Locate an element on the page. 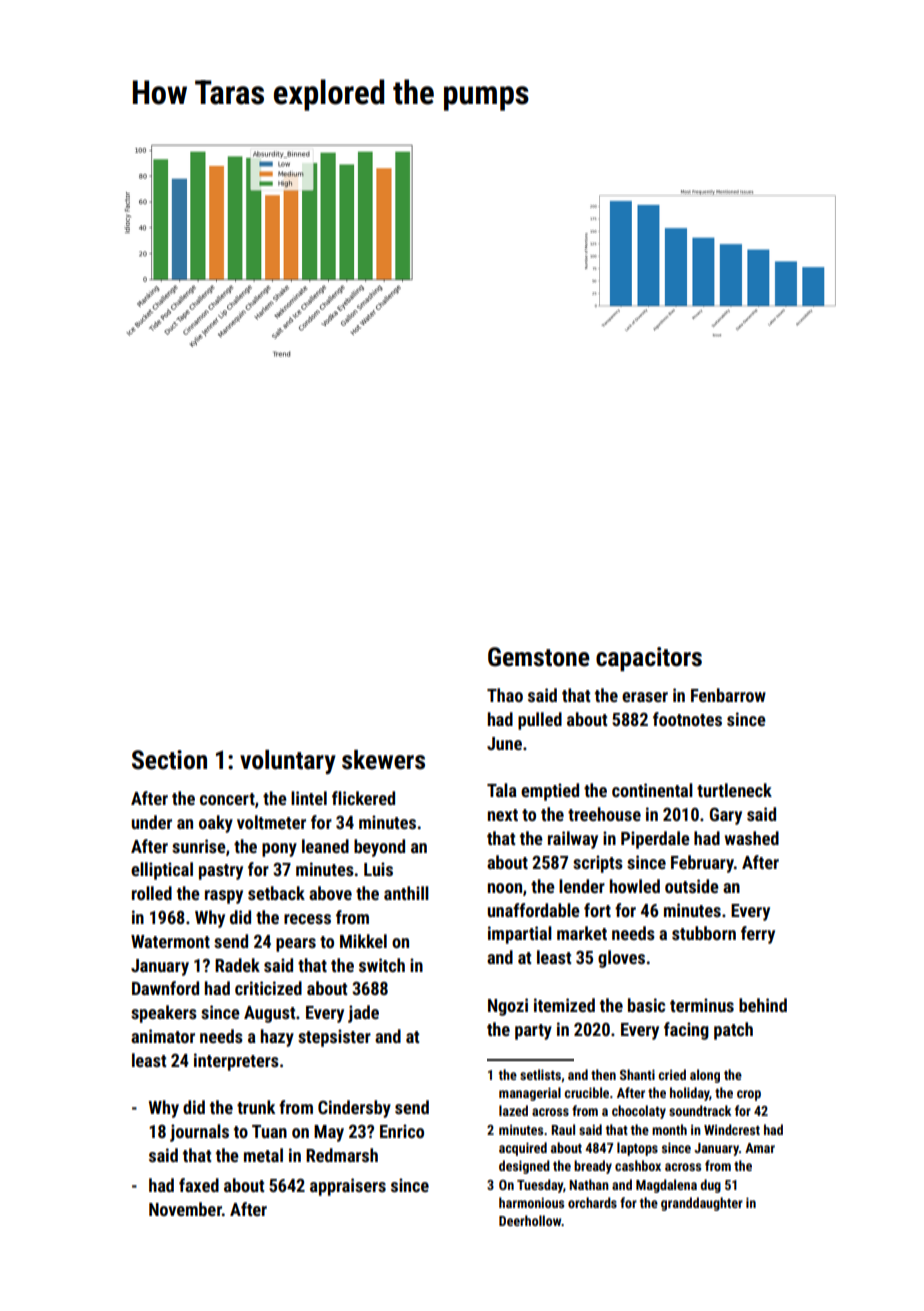 Image resolution: width=924 pixels, height=1311 pixels. basic is located at coordinates (646, 1005).
